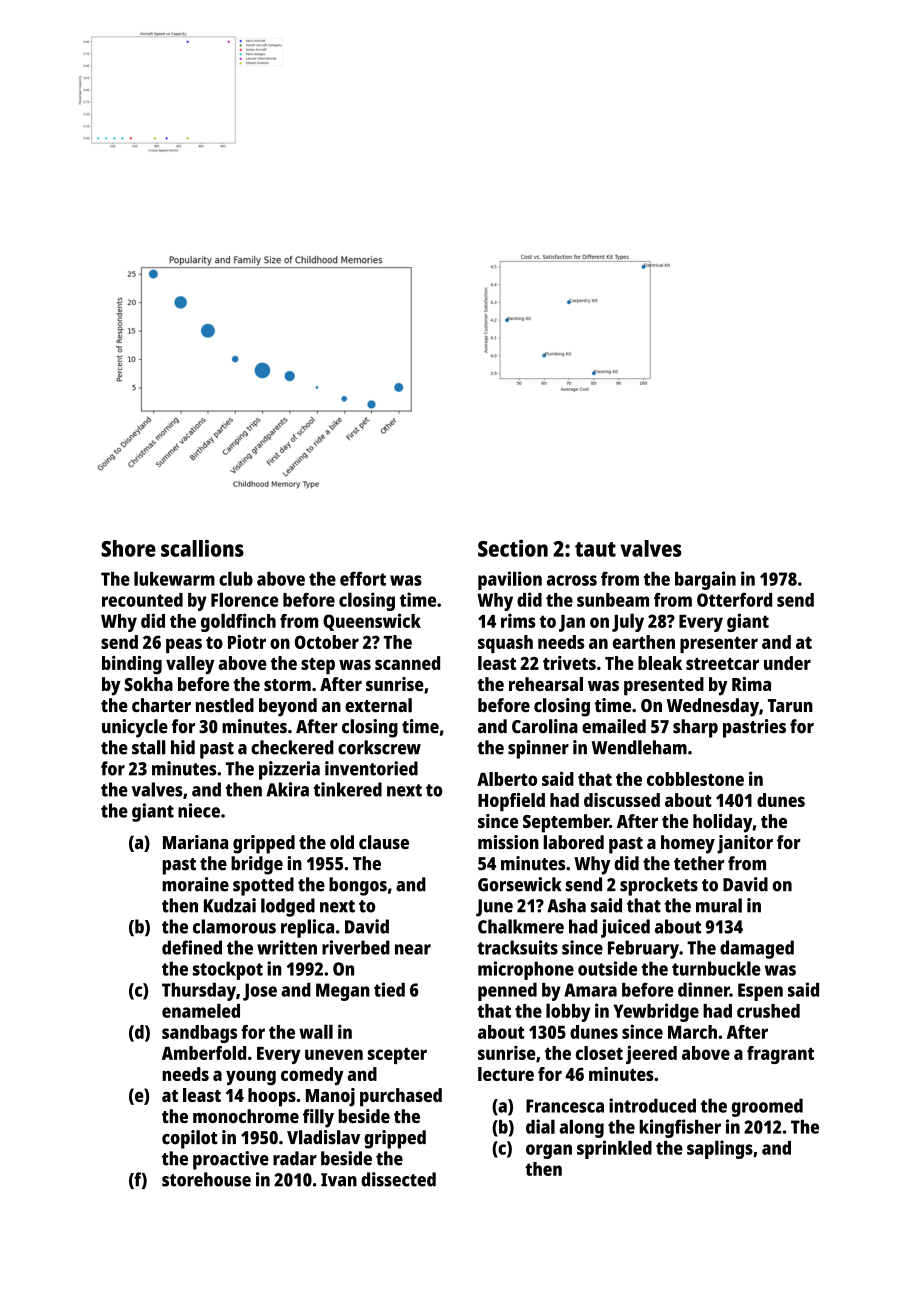 The height and width of the page is (1311, 924). I want to click on effort, so click(363, 578).
